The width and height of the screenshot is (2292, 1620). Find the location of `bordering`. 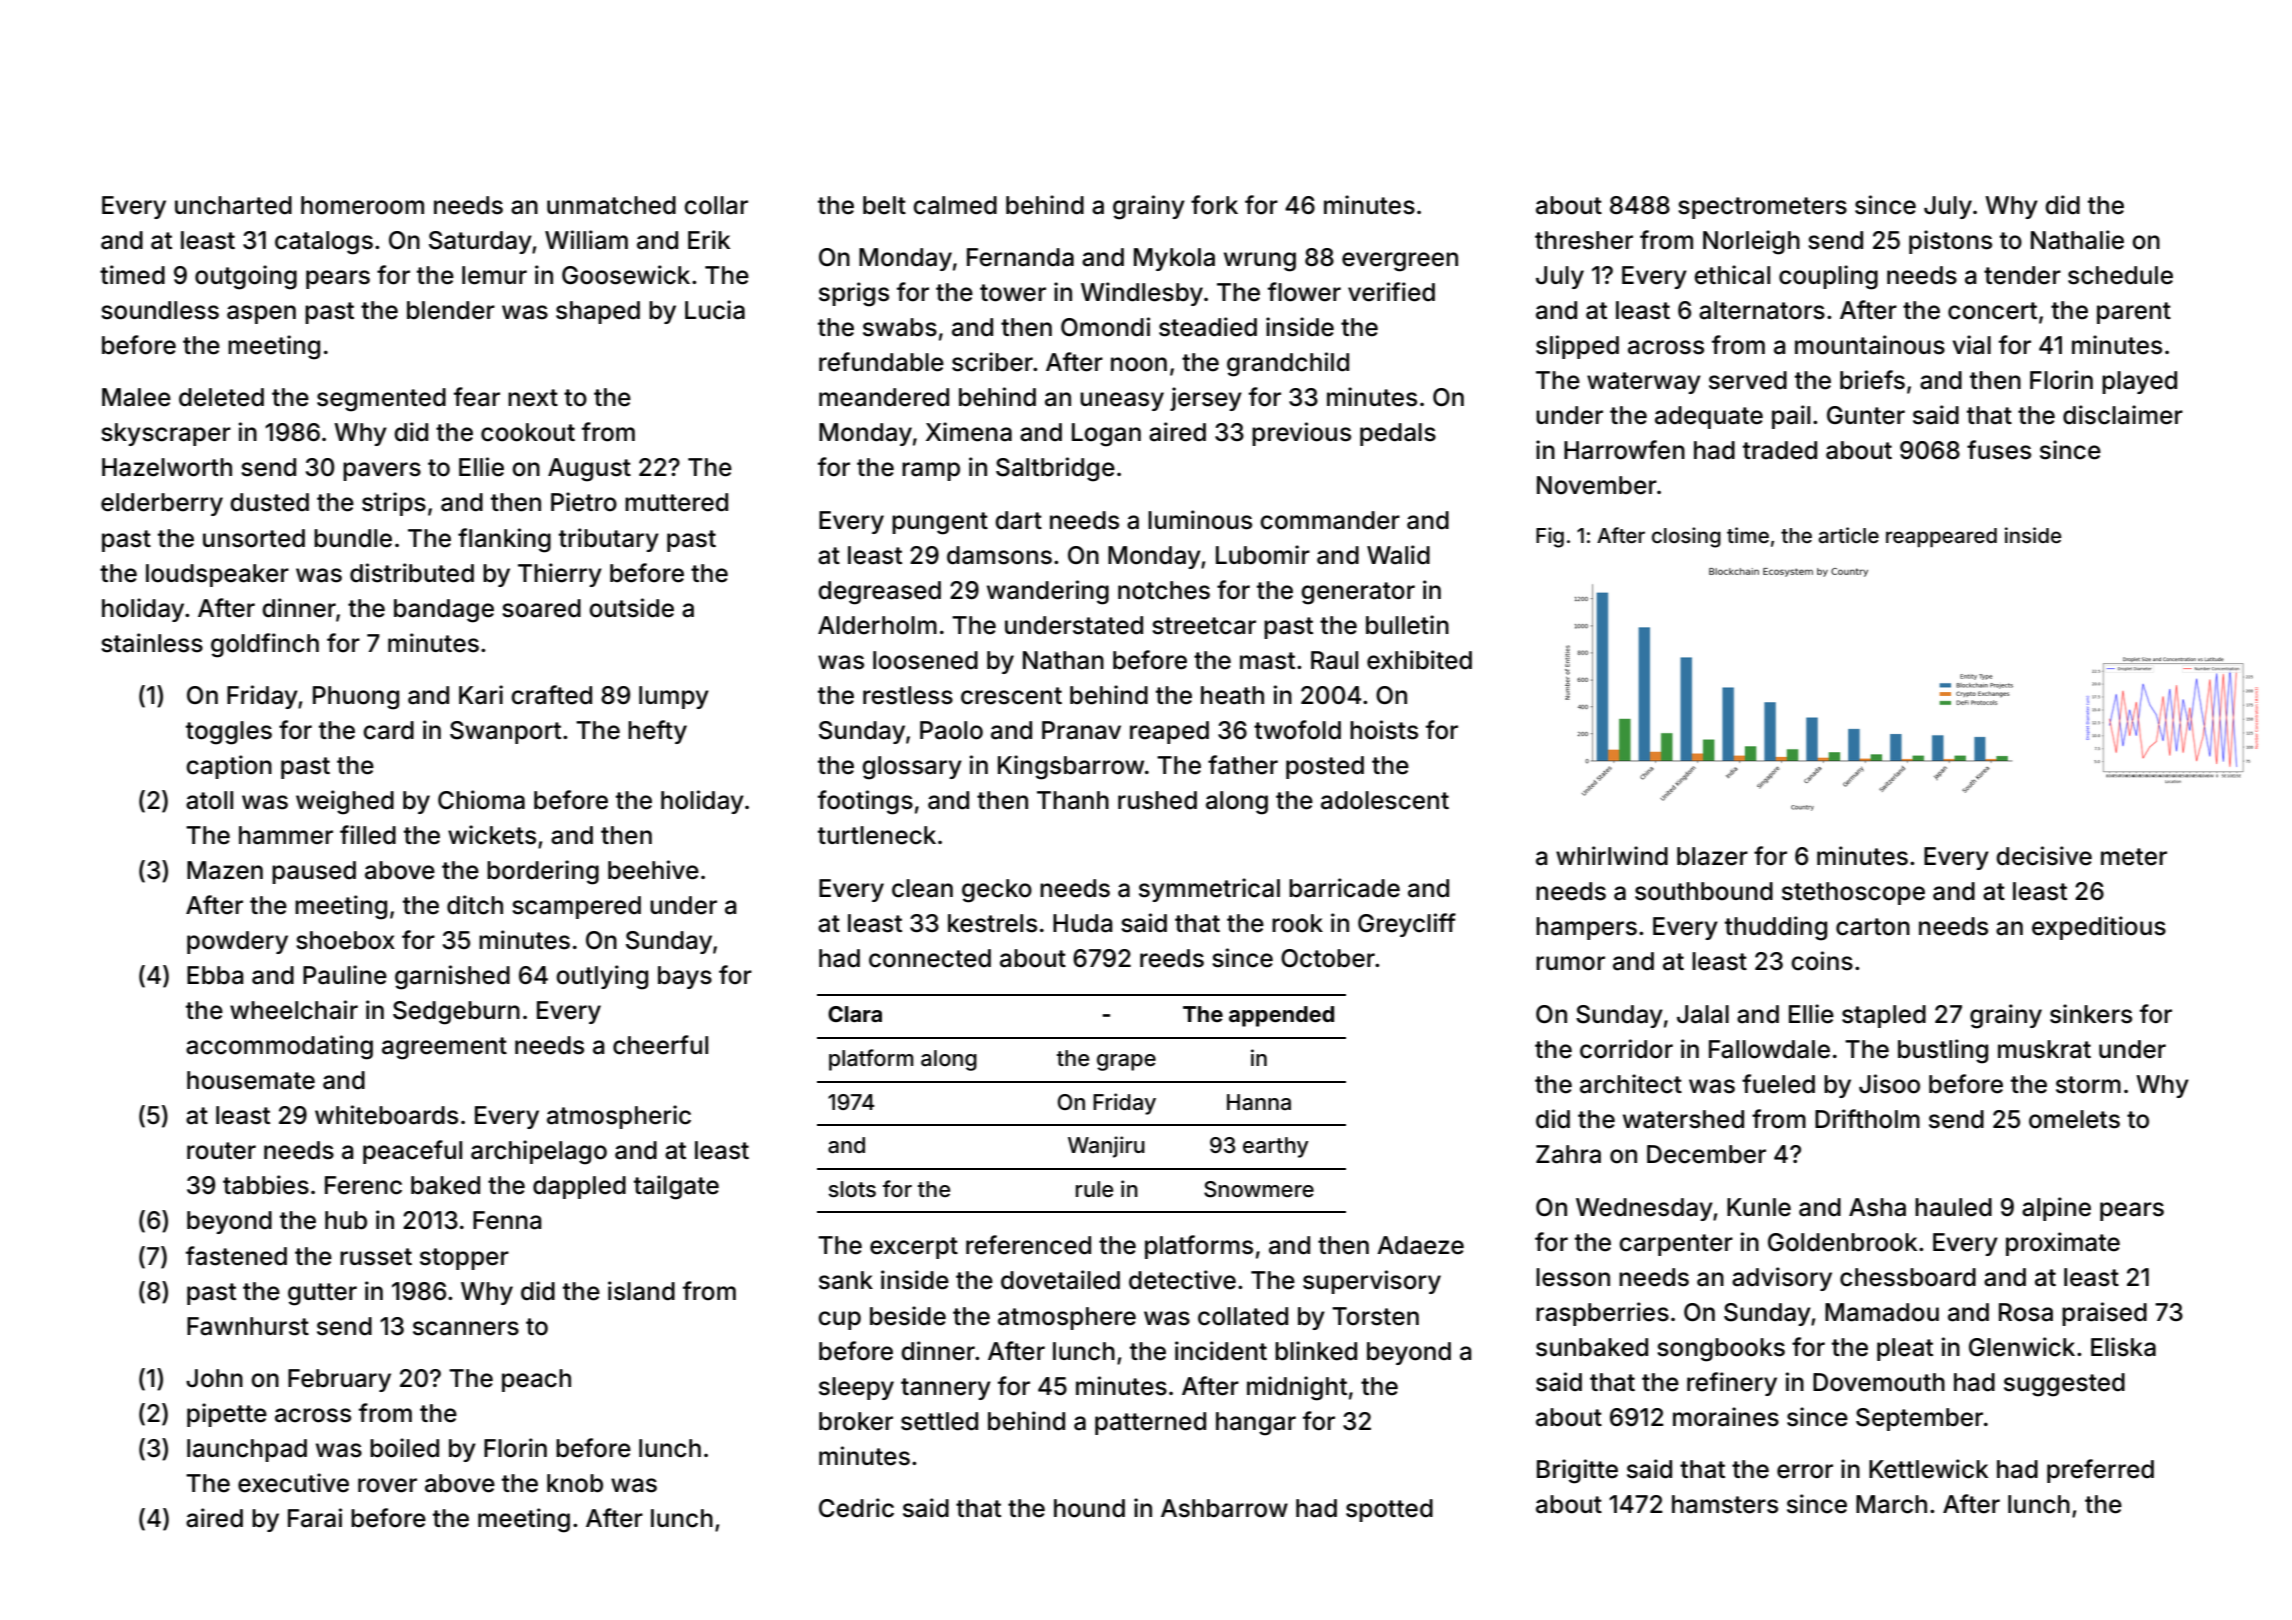

bordering is located at coordinates (543, 872).
